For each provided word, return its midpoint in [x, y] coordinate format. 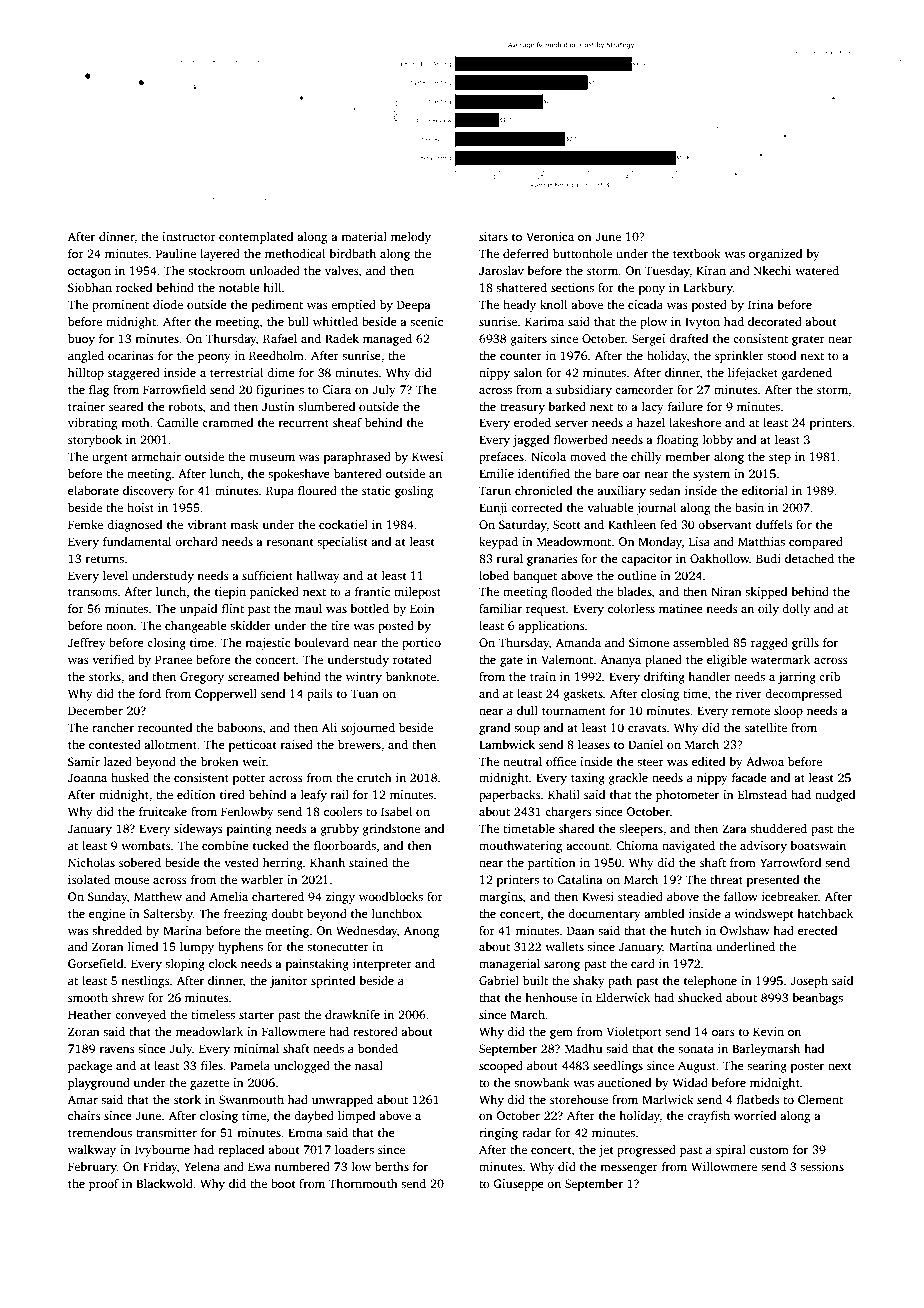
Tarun [495, 490]
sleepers [641, 830]
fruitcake [163, 811]
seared [126, 406]
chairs [84, 1115]
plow [653, 323]
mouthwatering [520, 847]
